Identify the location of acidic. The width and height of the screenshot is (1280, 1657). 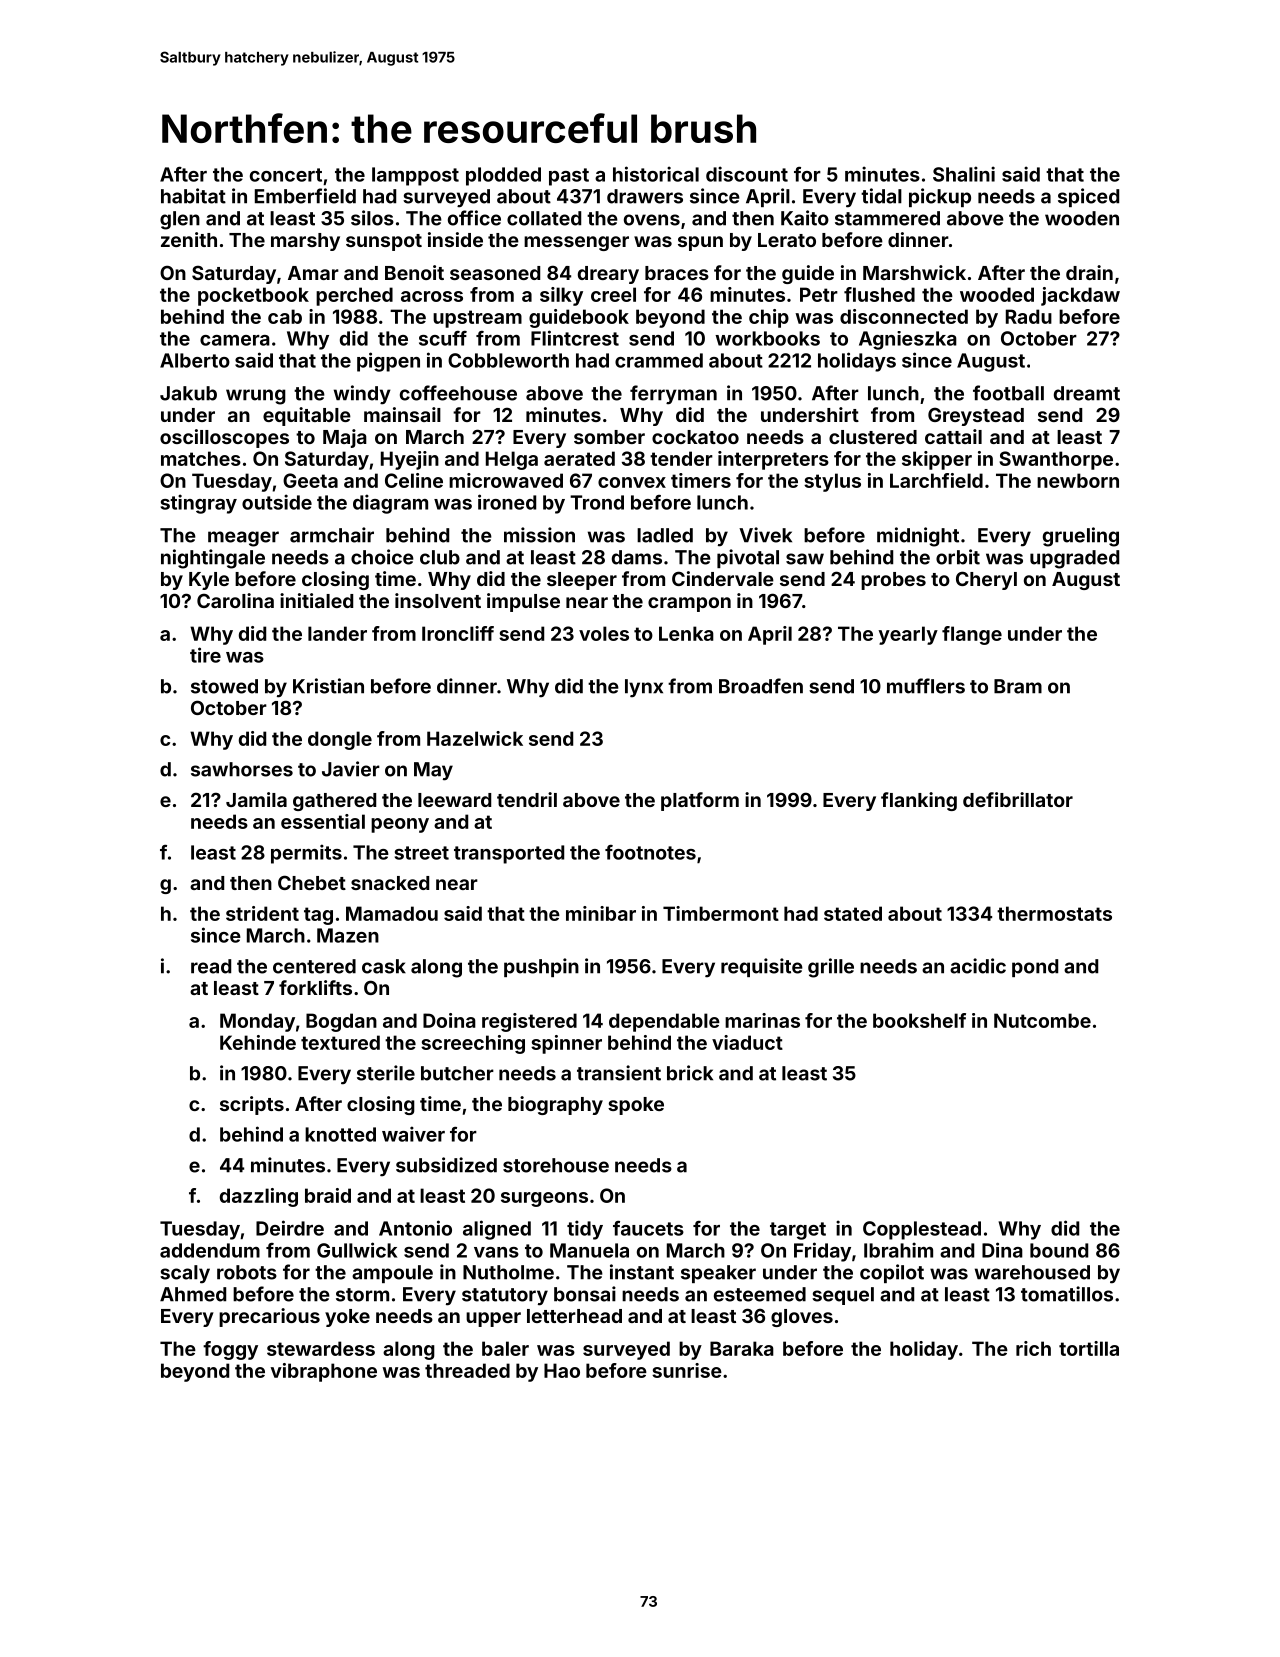
(978, 966).
